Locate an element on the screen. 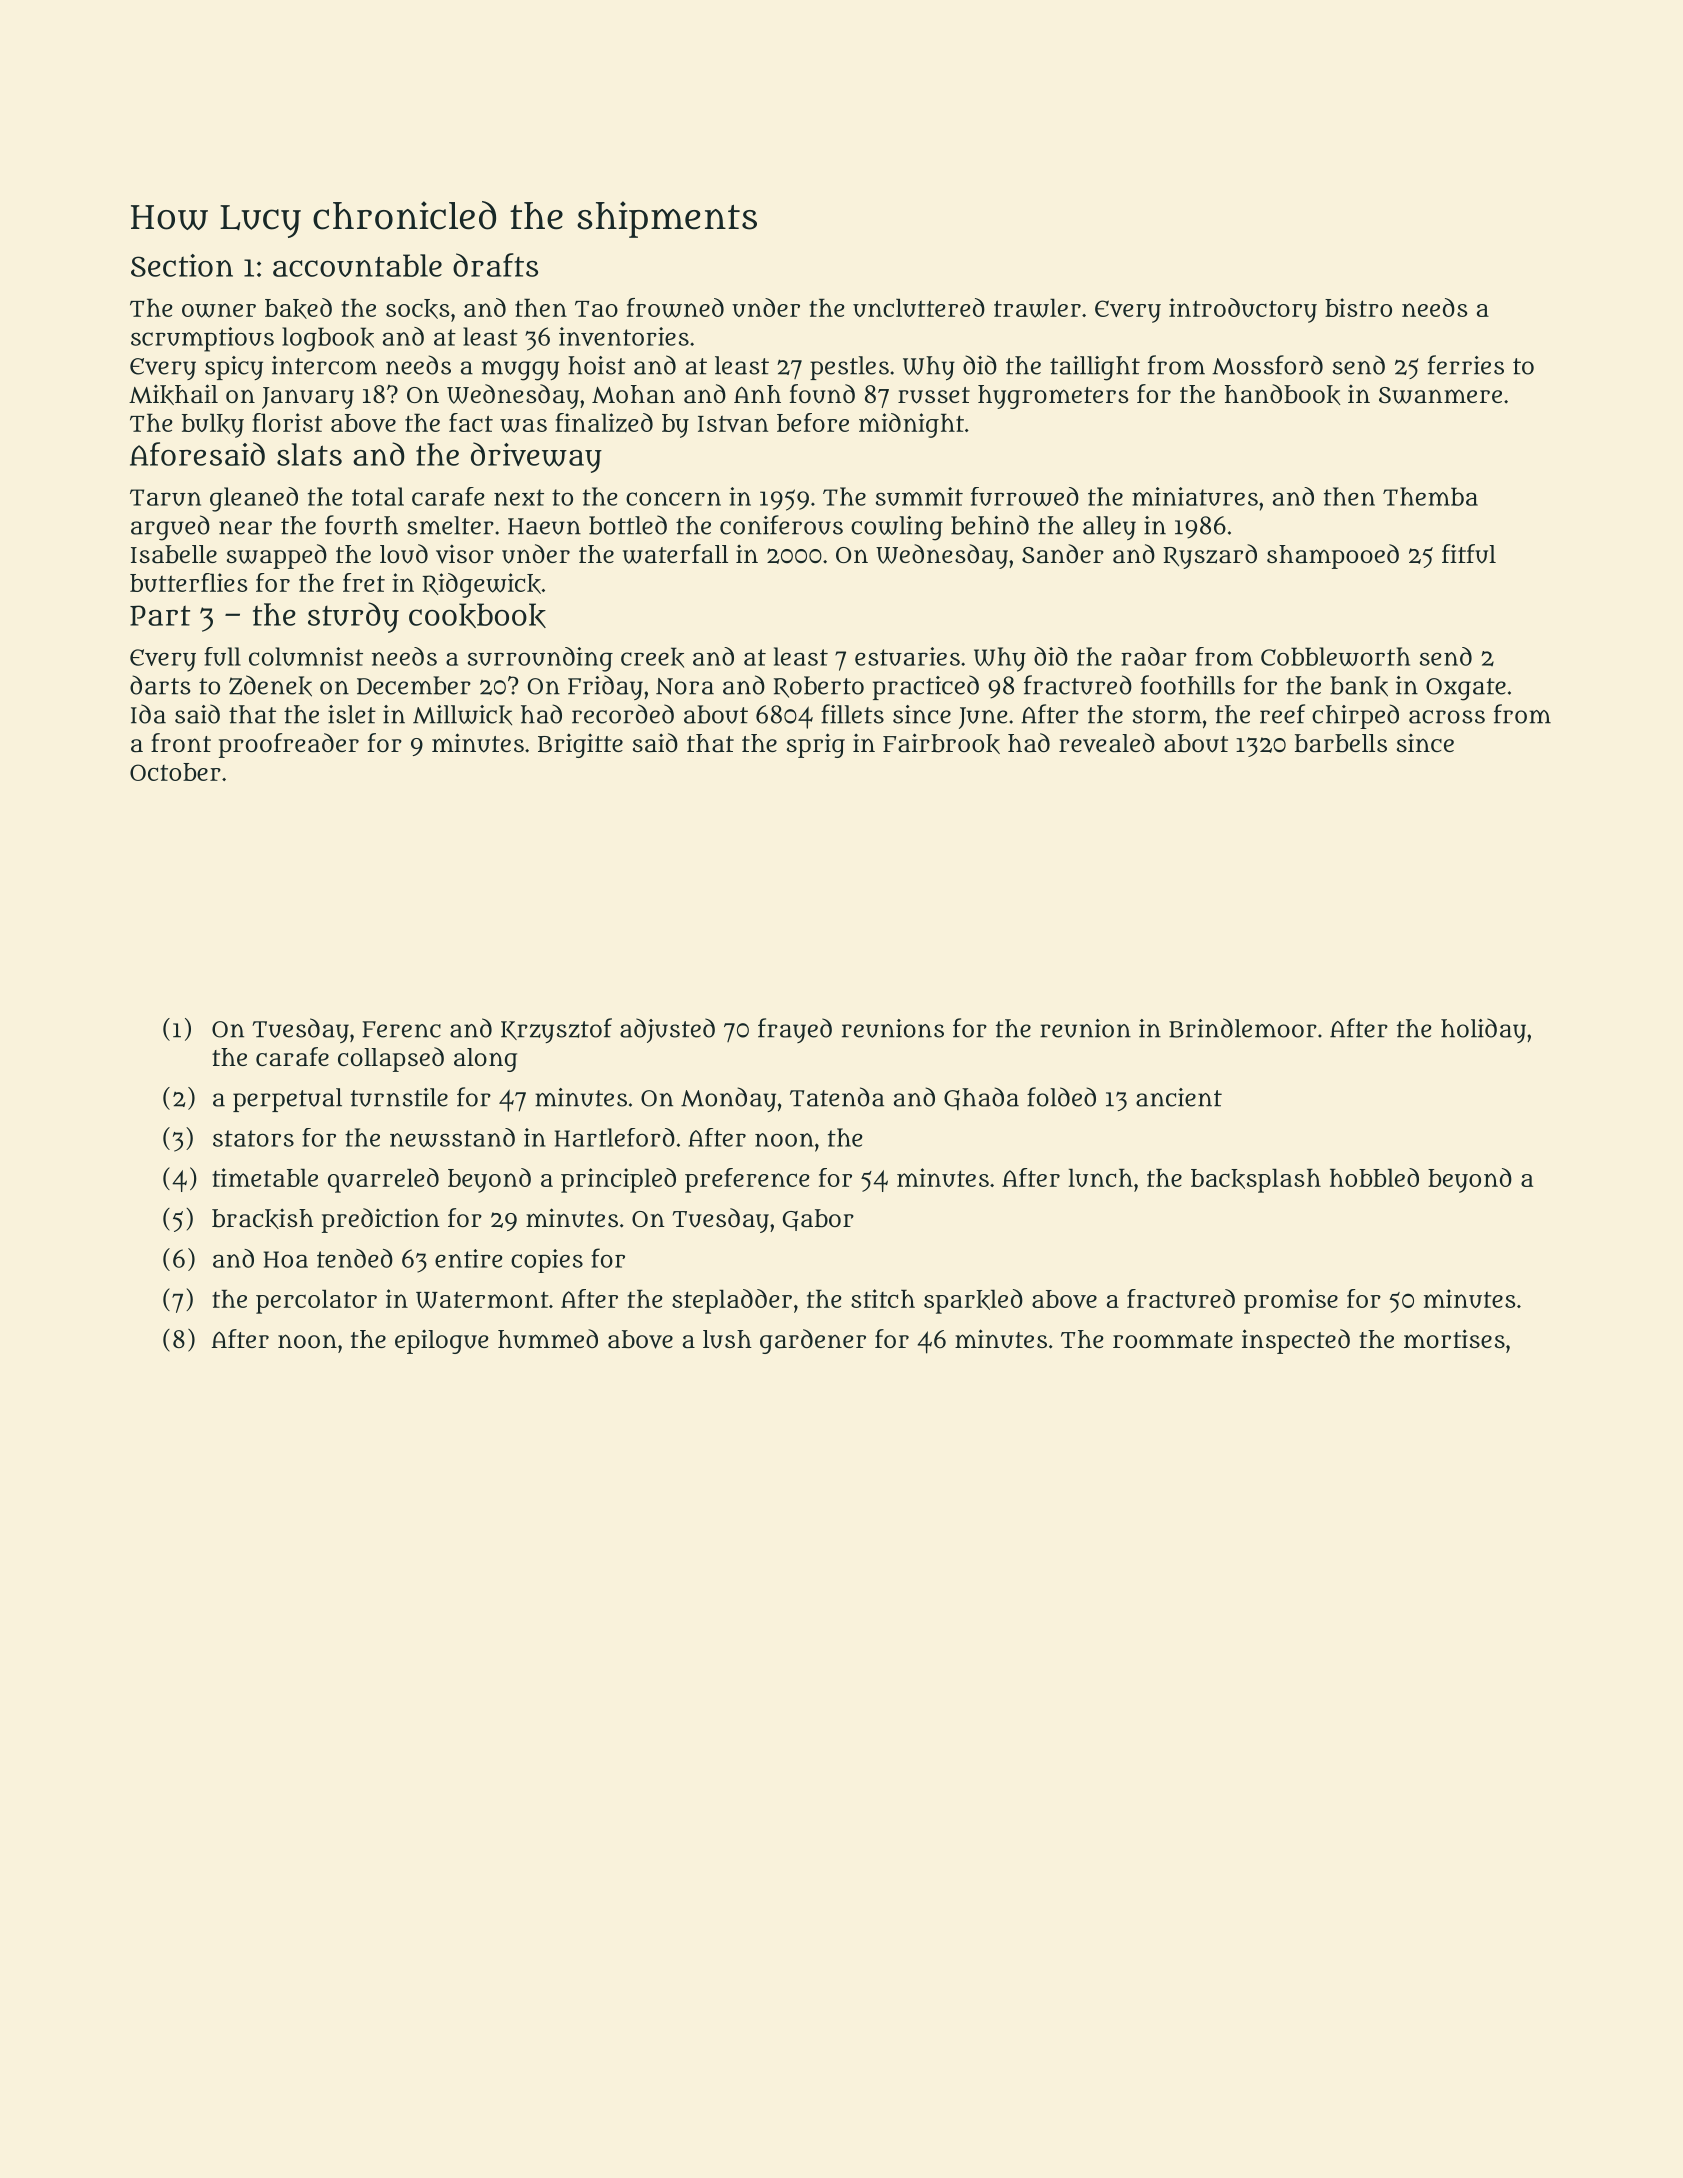  gardener is located at coordinates (813, 1341).
